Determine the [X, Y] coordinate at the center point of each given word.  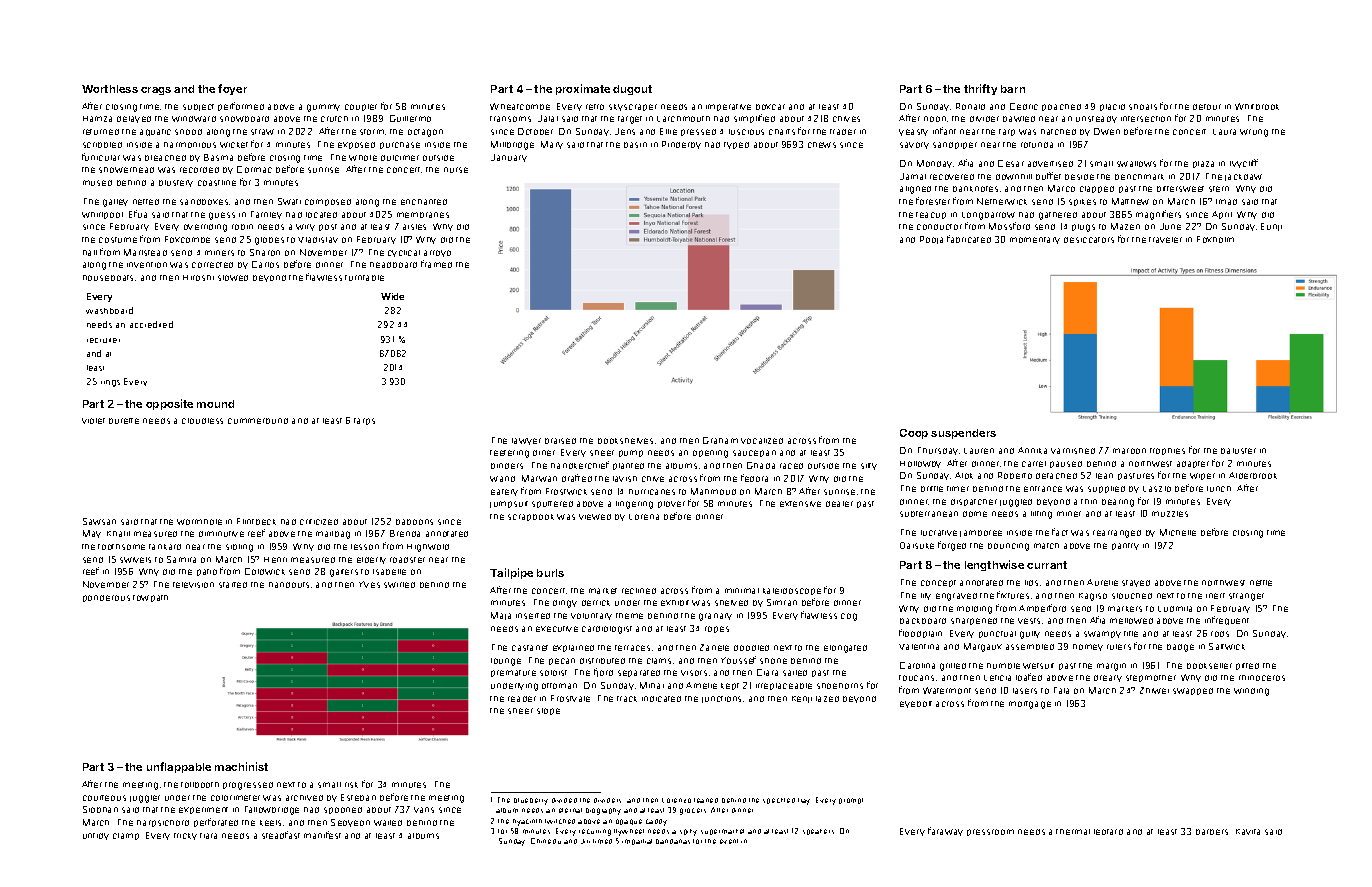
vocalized [762, 441]
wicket [234, 145]
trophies [1167, 451]
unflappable [179, 767]
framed [436, 264]
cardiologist [607, 630]
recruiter [103, 340]
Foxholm [1215, 239]
